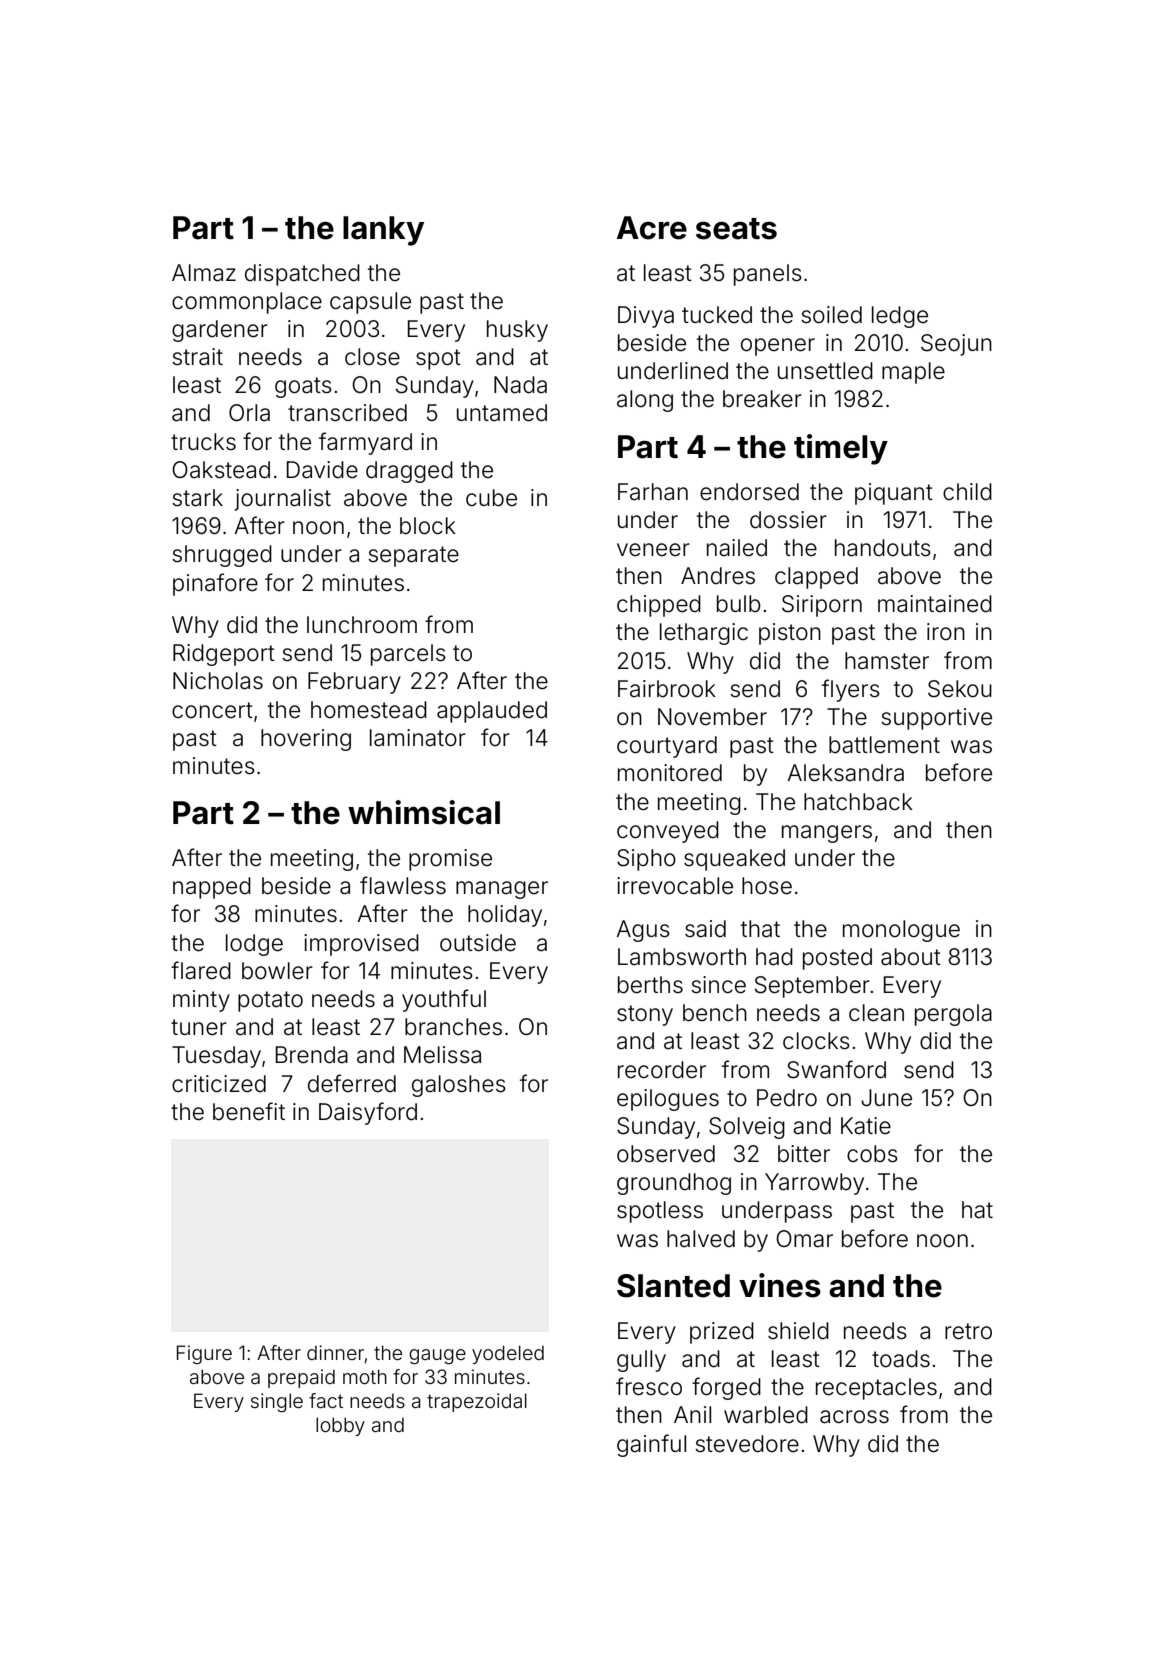 Image resolution: width=1165 pixels, height=1654 pixels. I want to click on maintained, so click(935, 604).
